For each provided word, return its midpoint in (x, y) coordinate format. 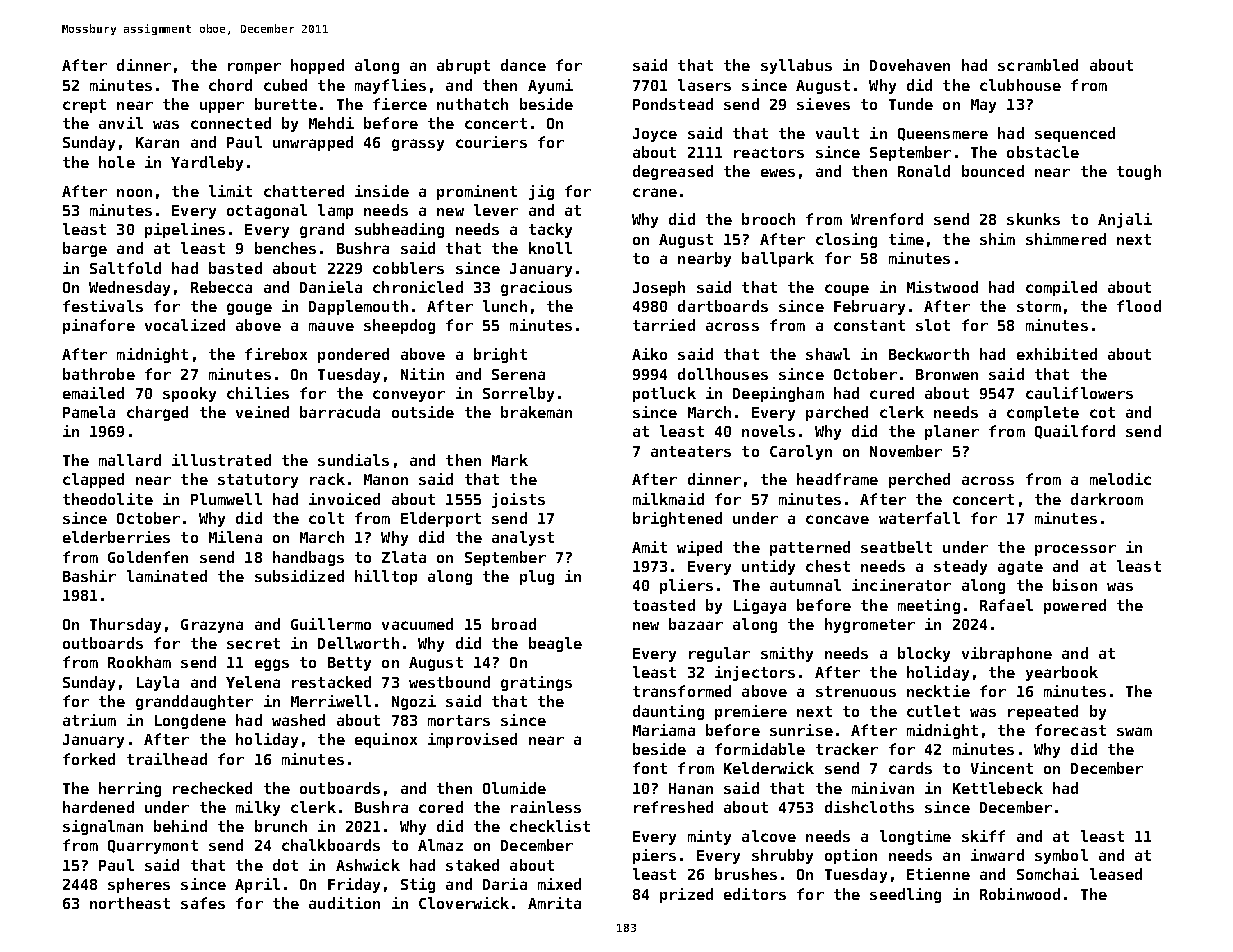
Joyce (655, 135)
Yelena (253, 682)
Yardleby (207, 163)
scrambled (1038, 65)
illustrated (221, 460)
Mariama (664, 730)
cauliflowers (1079, 393)
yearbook (1062, 673)
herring (130, 789)
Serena (518, 374)
